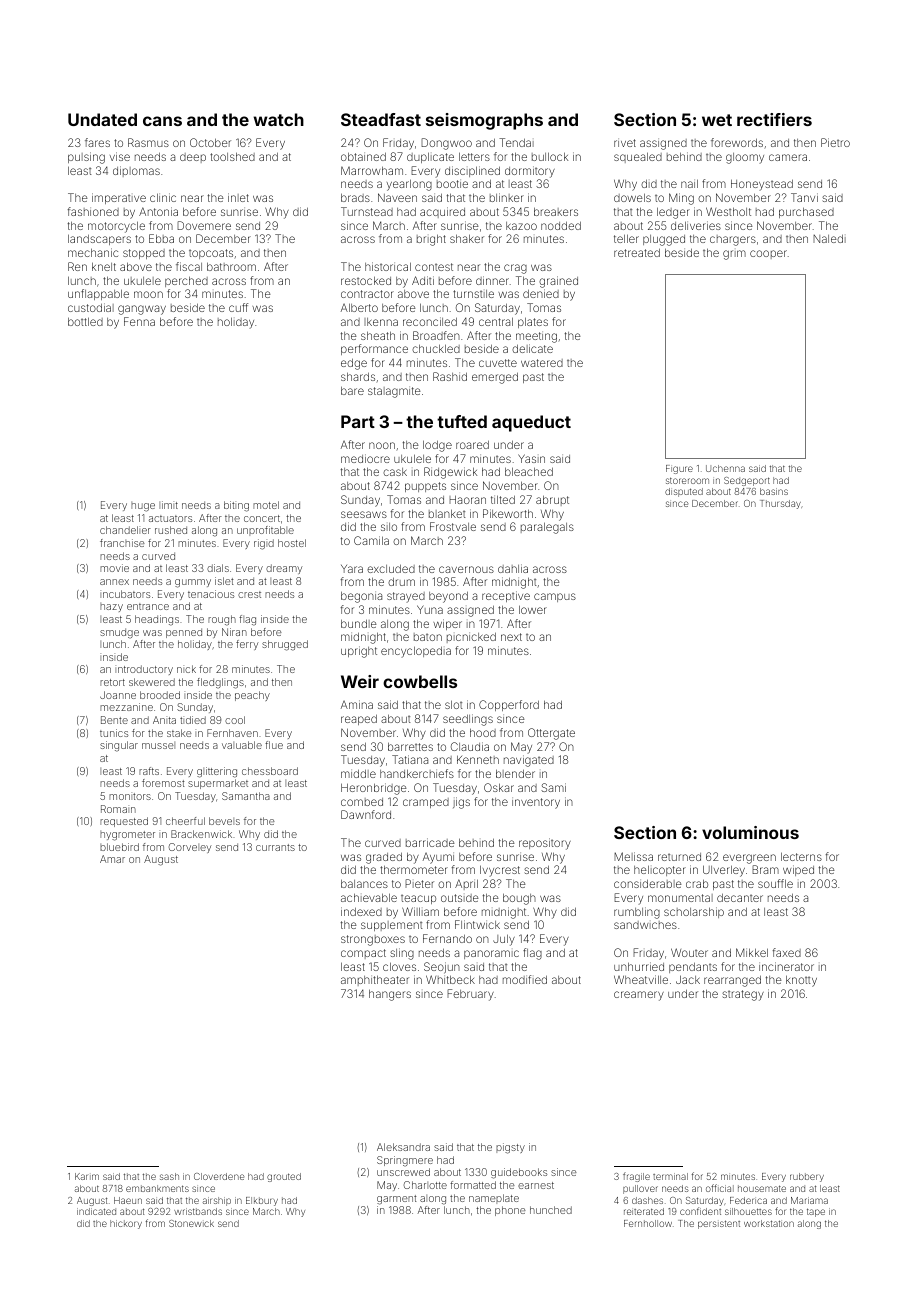 This image has width=924, height=1308. Describe the element at coordinates (835, 142) in the image. I see `Pietro` at that location.
